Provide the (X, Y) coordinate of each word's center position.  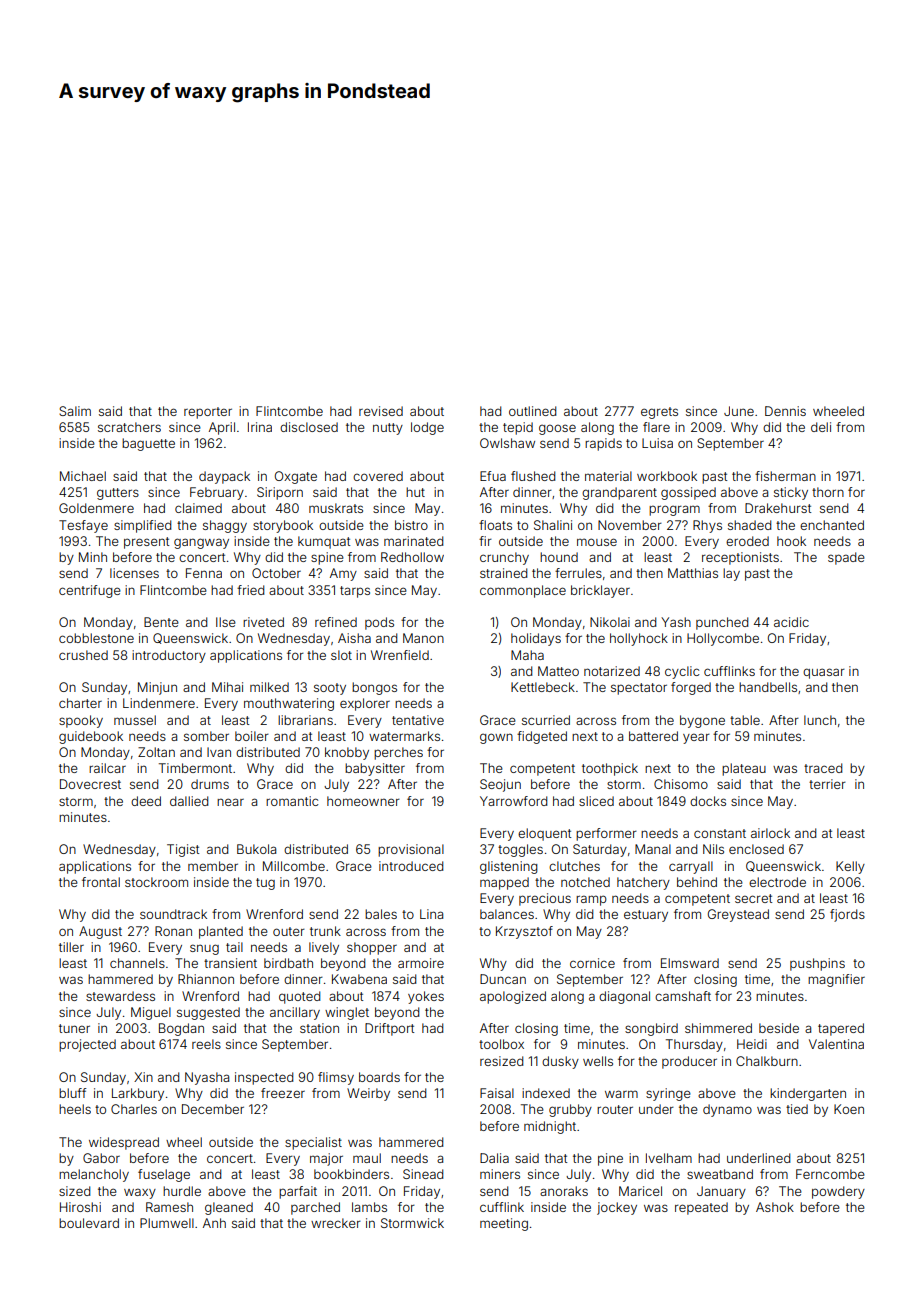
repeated (701, 1208)
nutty (388, 429)
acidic (791, 622)
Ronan (173, 931)
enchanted (832, 525)
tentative (418, 720)
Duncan (503, 979)
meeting (504, 1224)
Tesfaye (83, 526)
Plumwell (167, 1223)
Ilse (226, 622)
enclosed (756, 849)
